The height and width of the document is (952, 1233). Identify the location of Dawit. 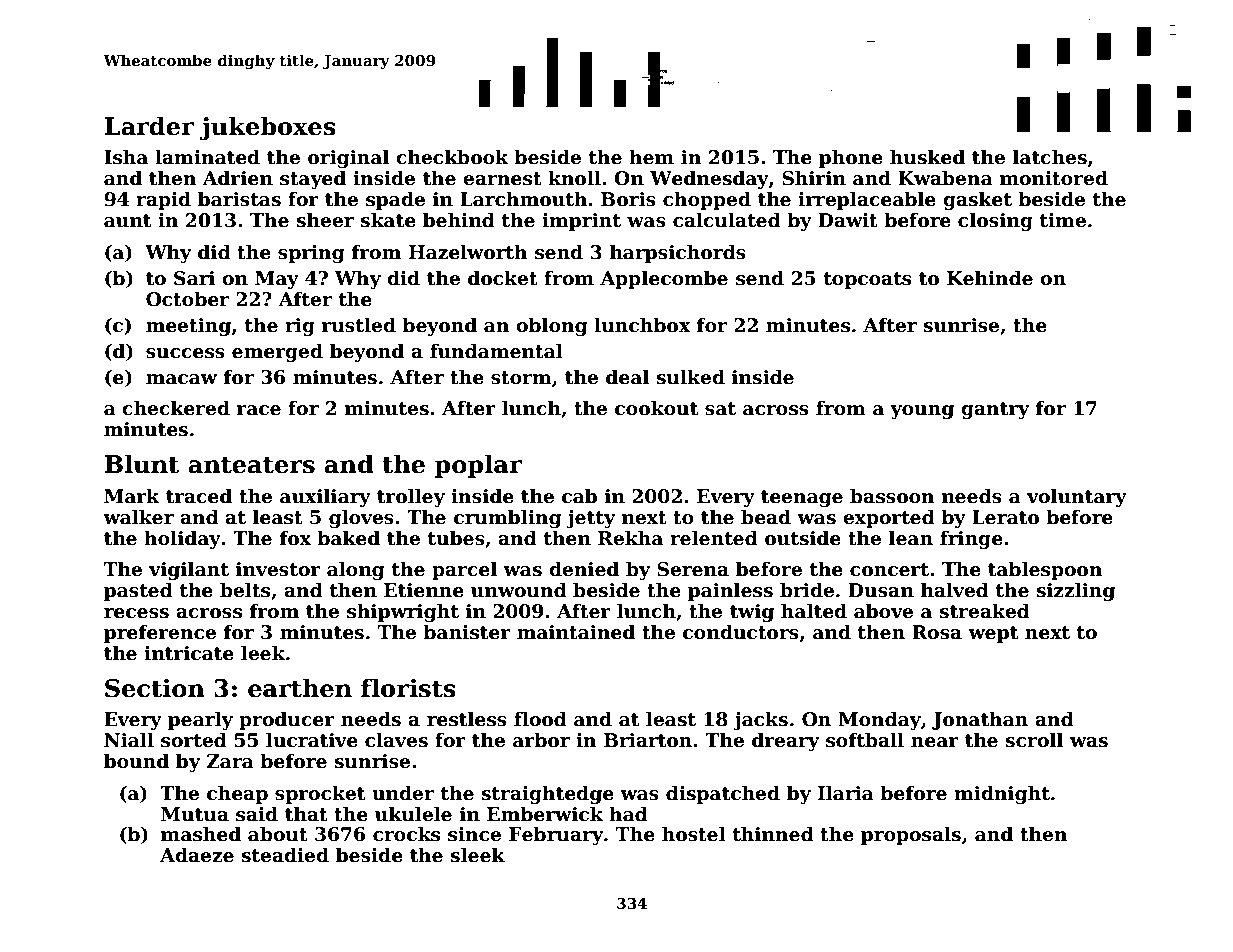
(848, 220).
